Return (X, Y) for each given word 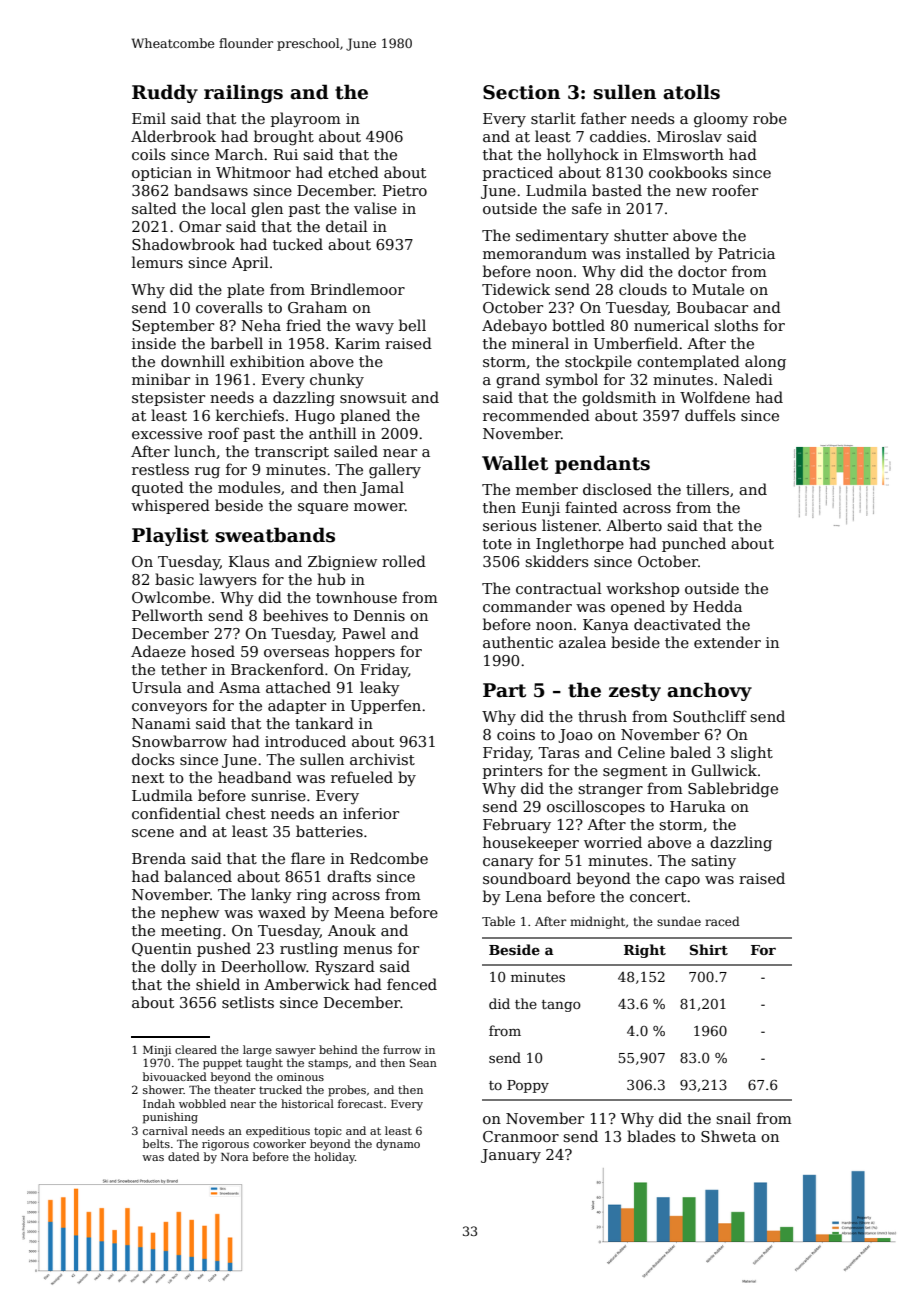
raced (722, 921)
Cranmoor (521, 1136)
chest (246, 813)
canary (508, 863)
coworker (279, 1143)
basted (617, 190)
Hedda (717, 606)
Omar (200, 226)
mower (379, 507)
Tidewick (516, 289)
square (323, 508)
